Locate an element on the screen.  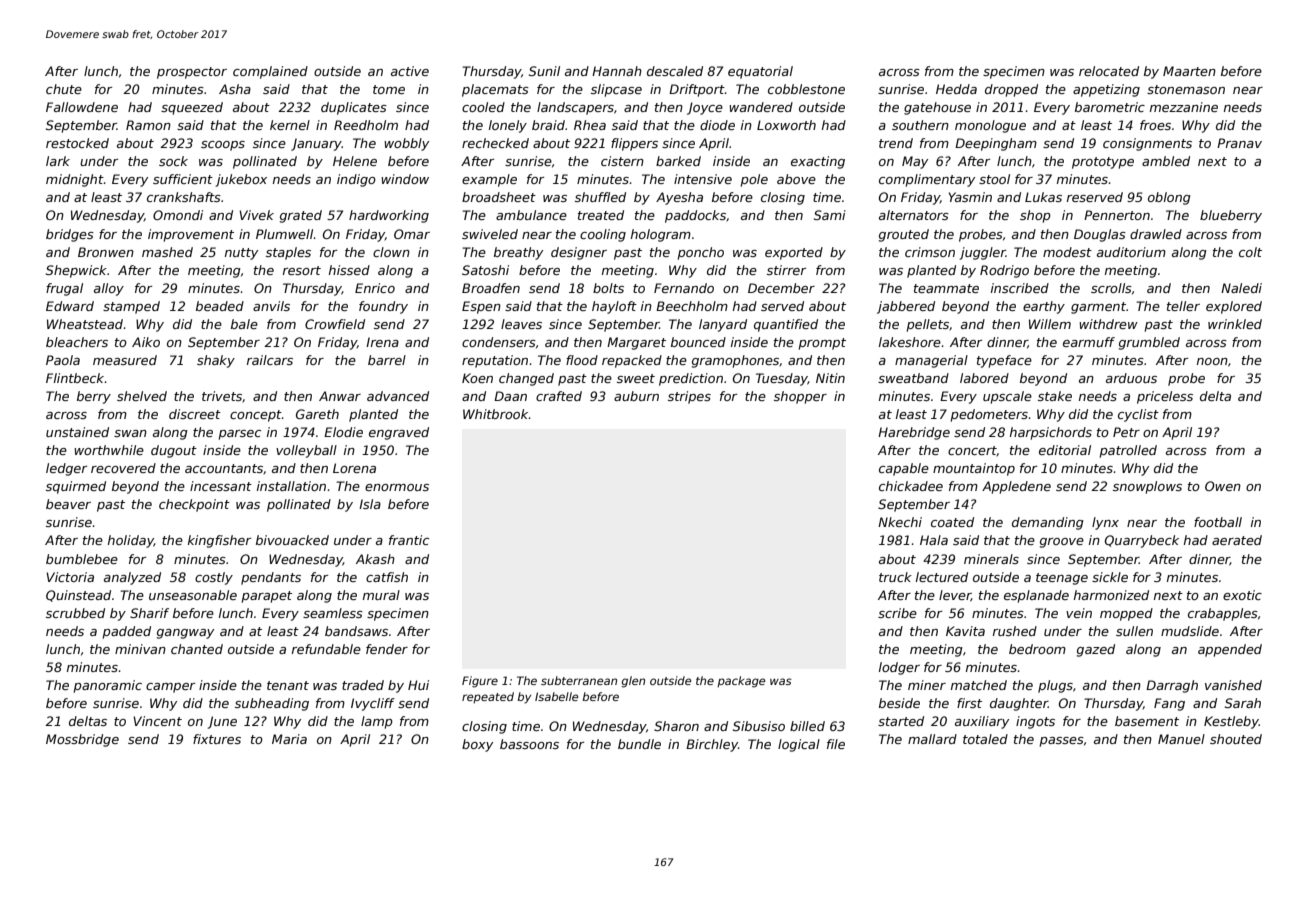
sock is located at coordinates (173, 161).
